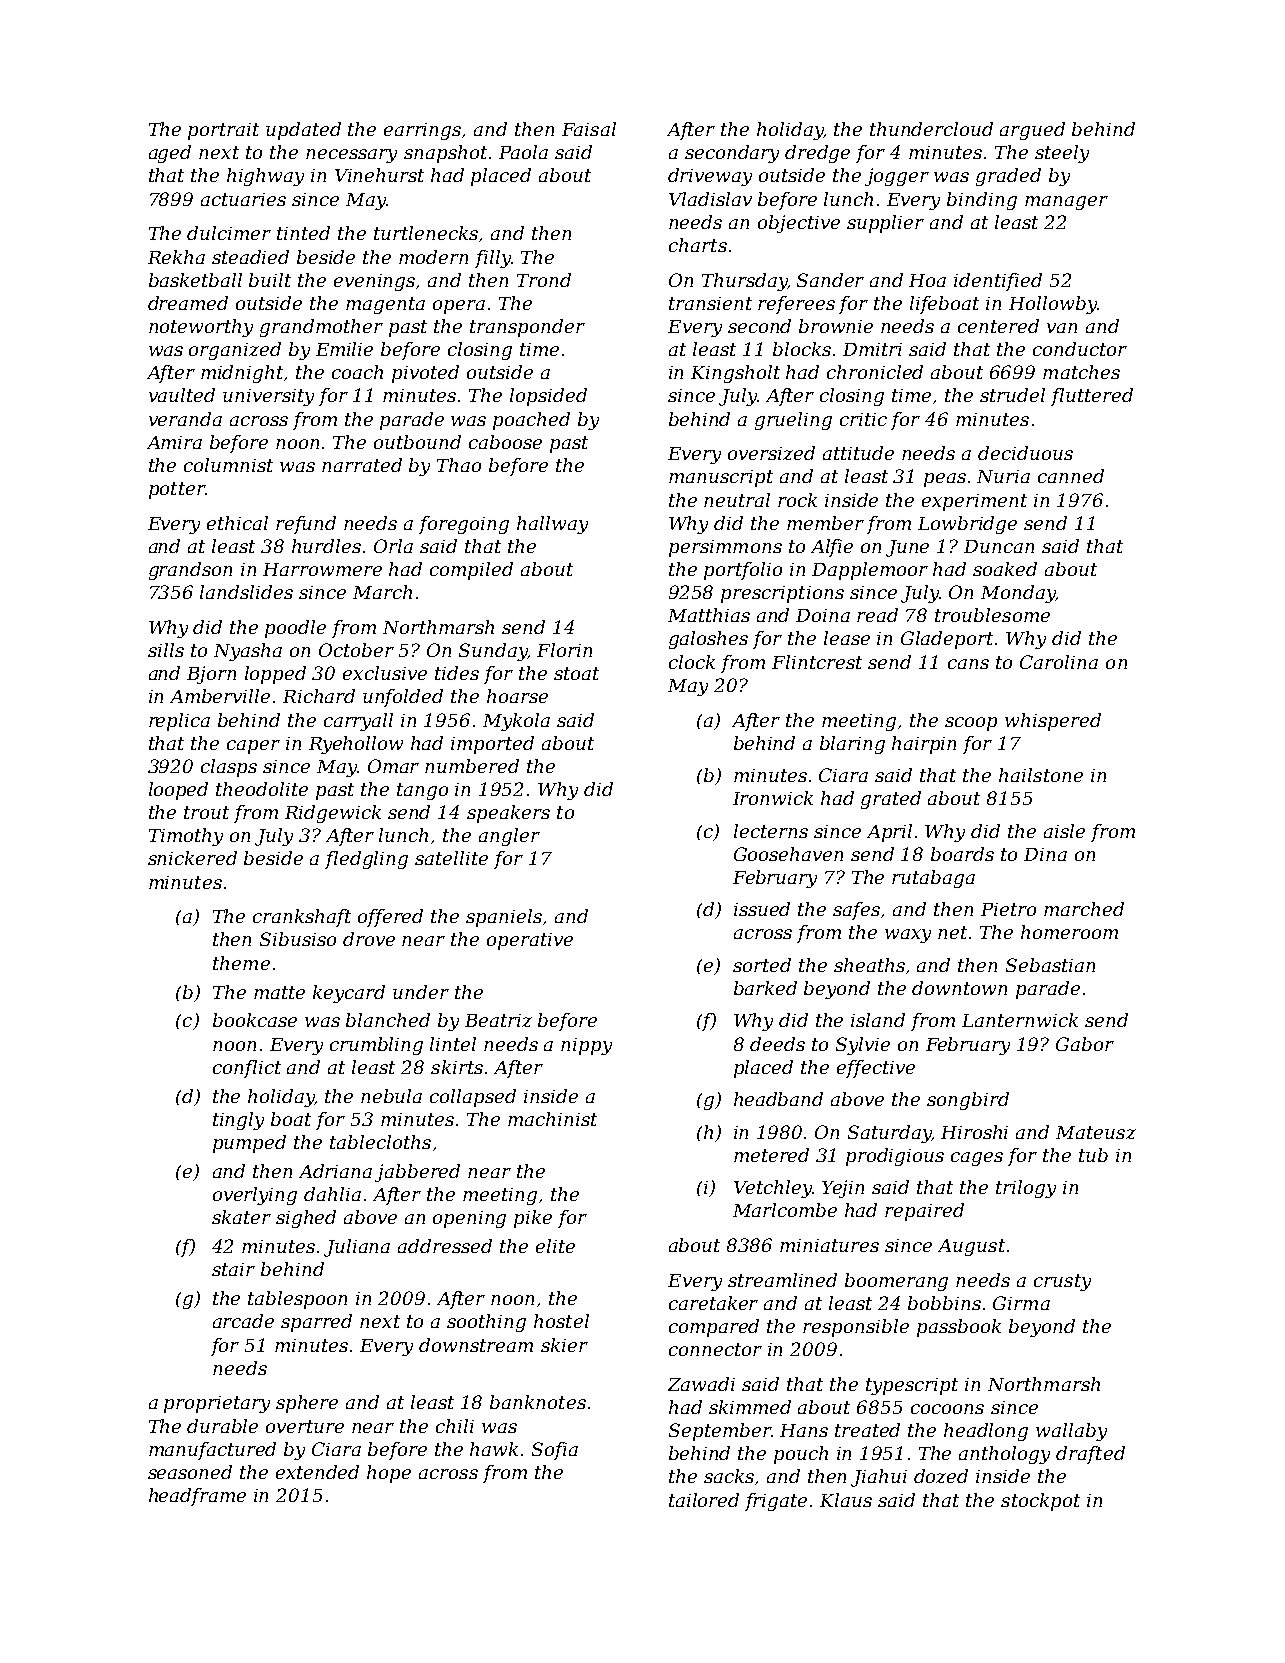 The width and height of the screenshot is (1285, 1663). What do you see at coordinates (389, 1474) in the screenshot?
I see `hope` at bounding box center [389, 1474].
